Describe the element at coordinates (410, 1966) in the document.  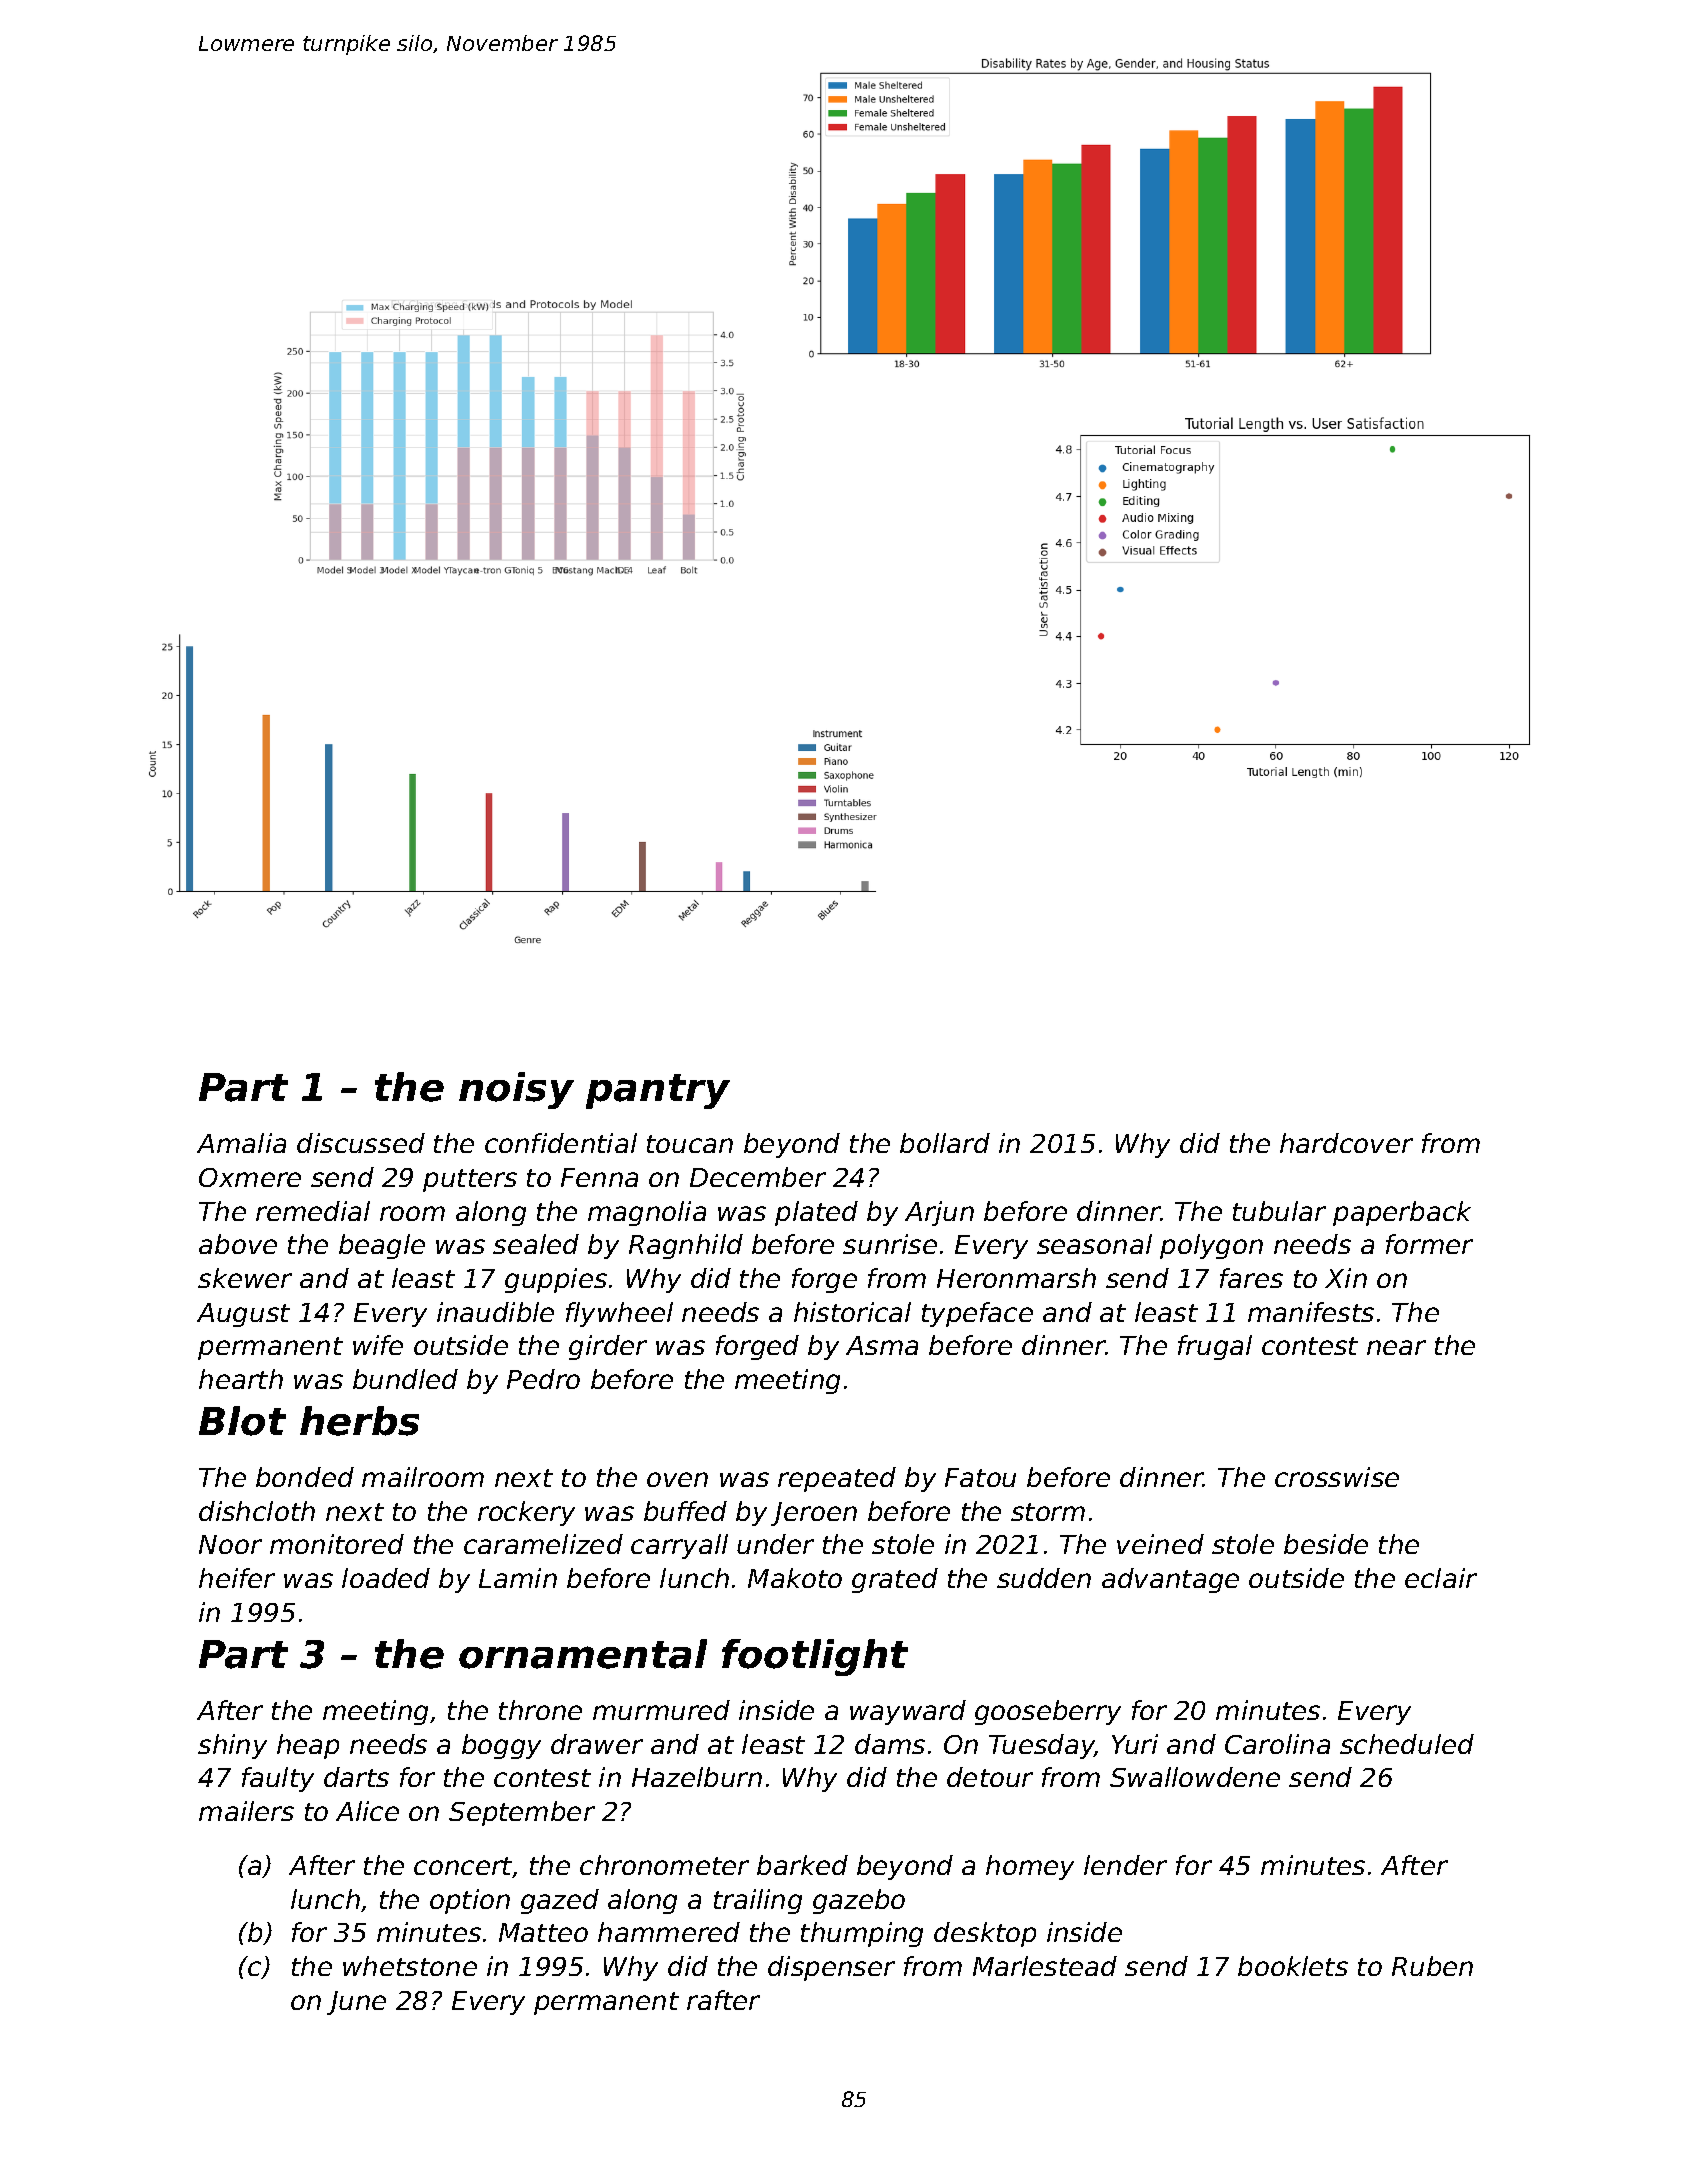
I see `whetstone` at that location.
